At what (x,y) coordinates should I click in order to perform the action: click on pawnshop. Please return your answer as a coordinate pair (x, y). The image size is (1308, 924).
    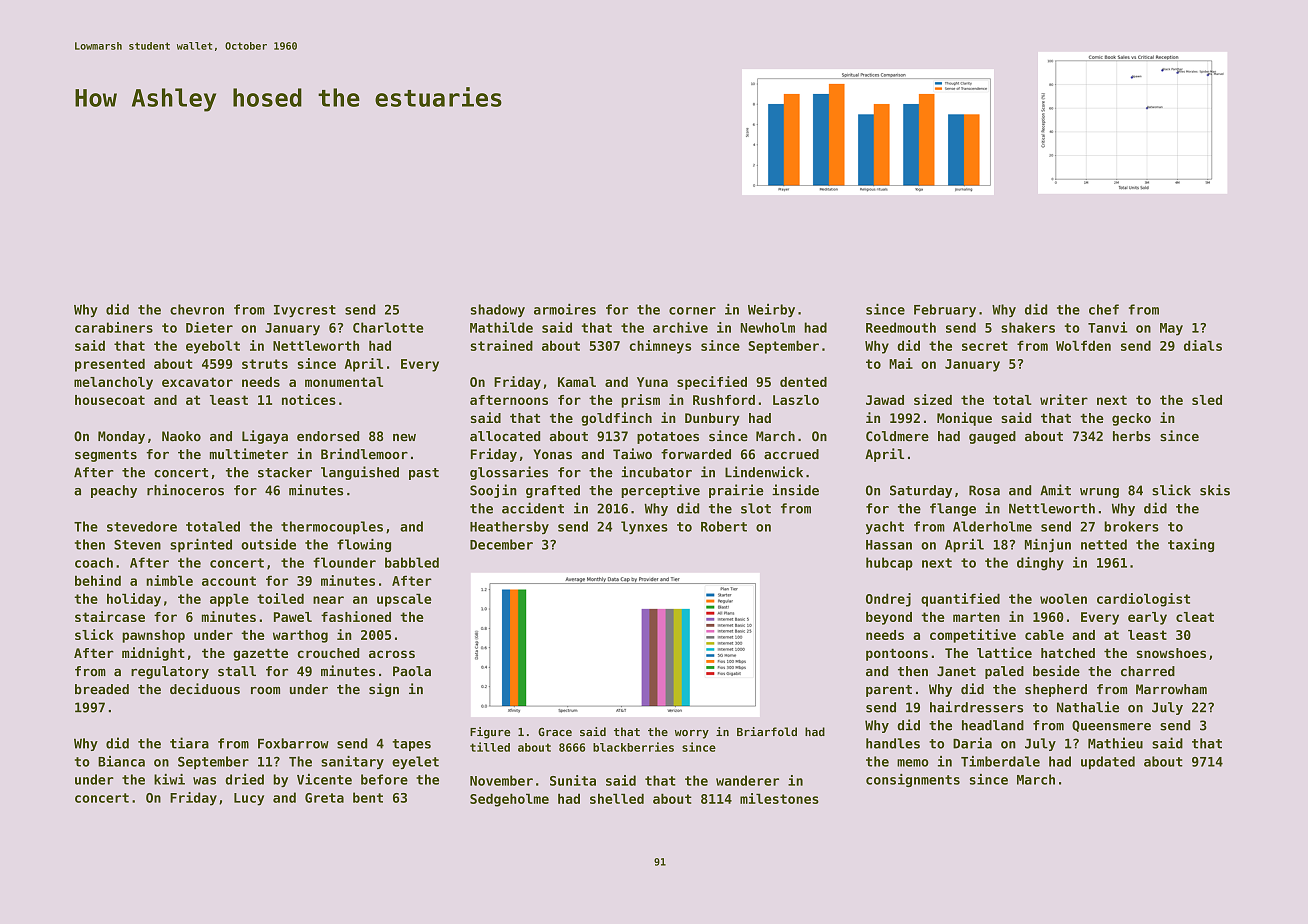
    Looking at the image, I should click on (153, 636).
